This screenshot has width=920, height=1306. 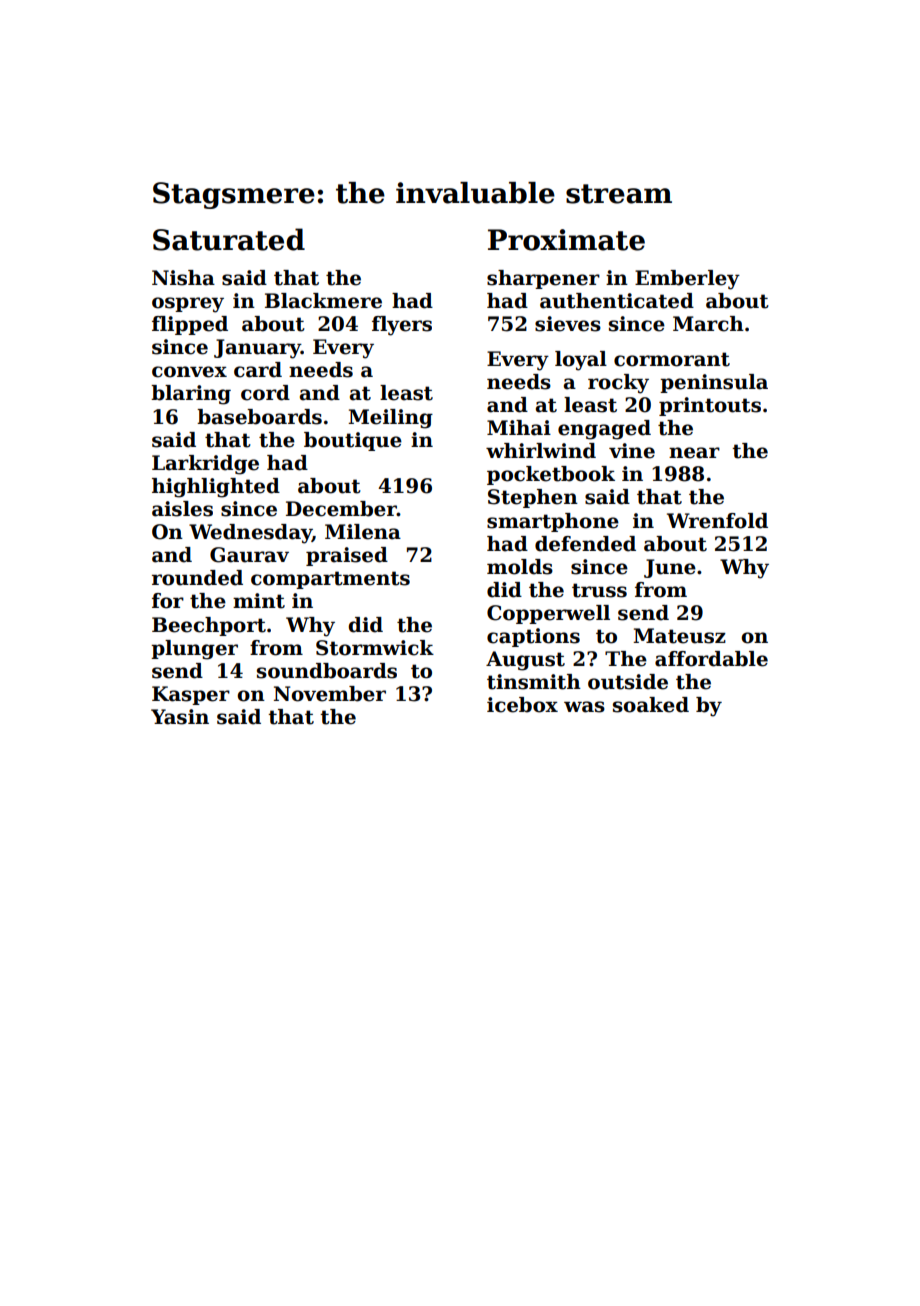 I want to click on November, so click(x=330, y=694).
